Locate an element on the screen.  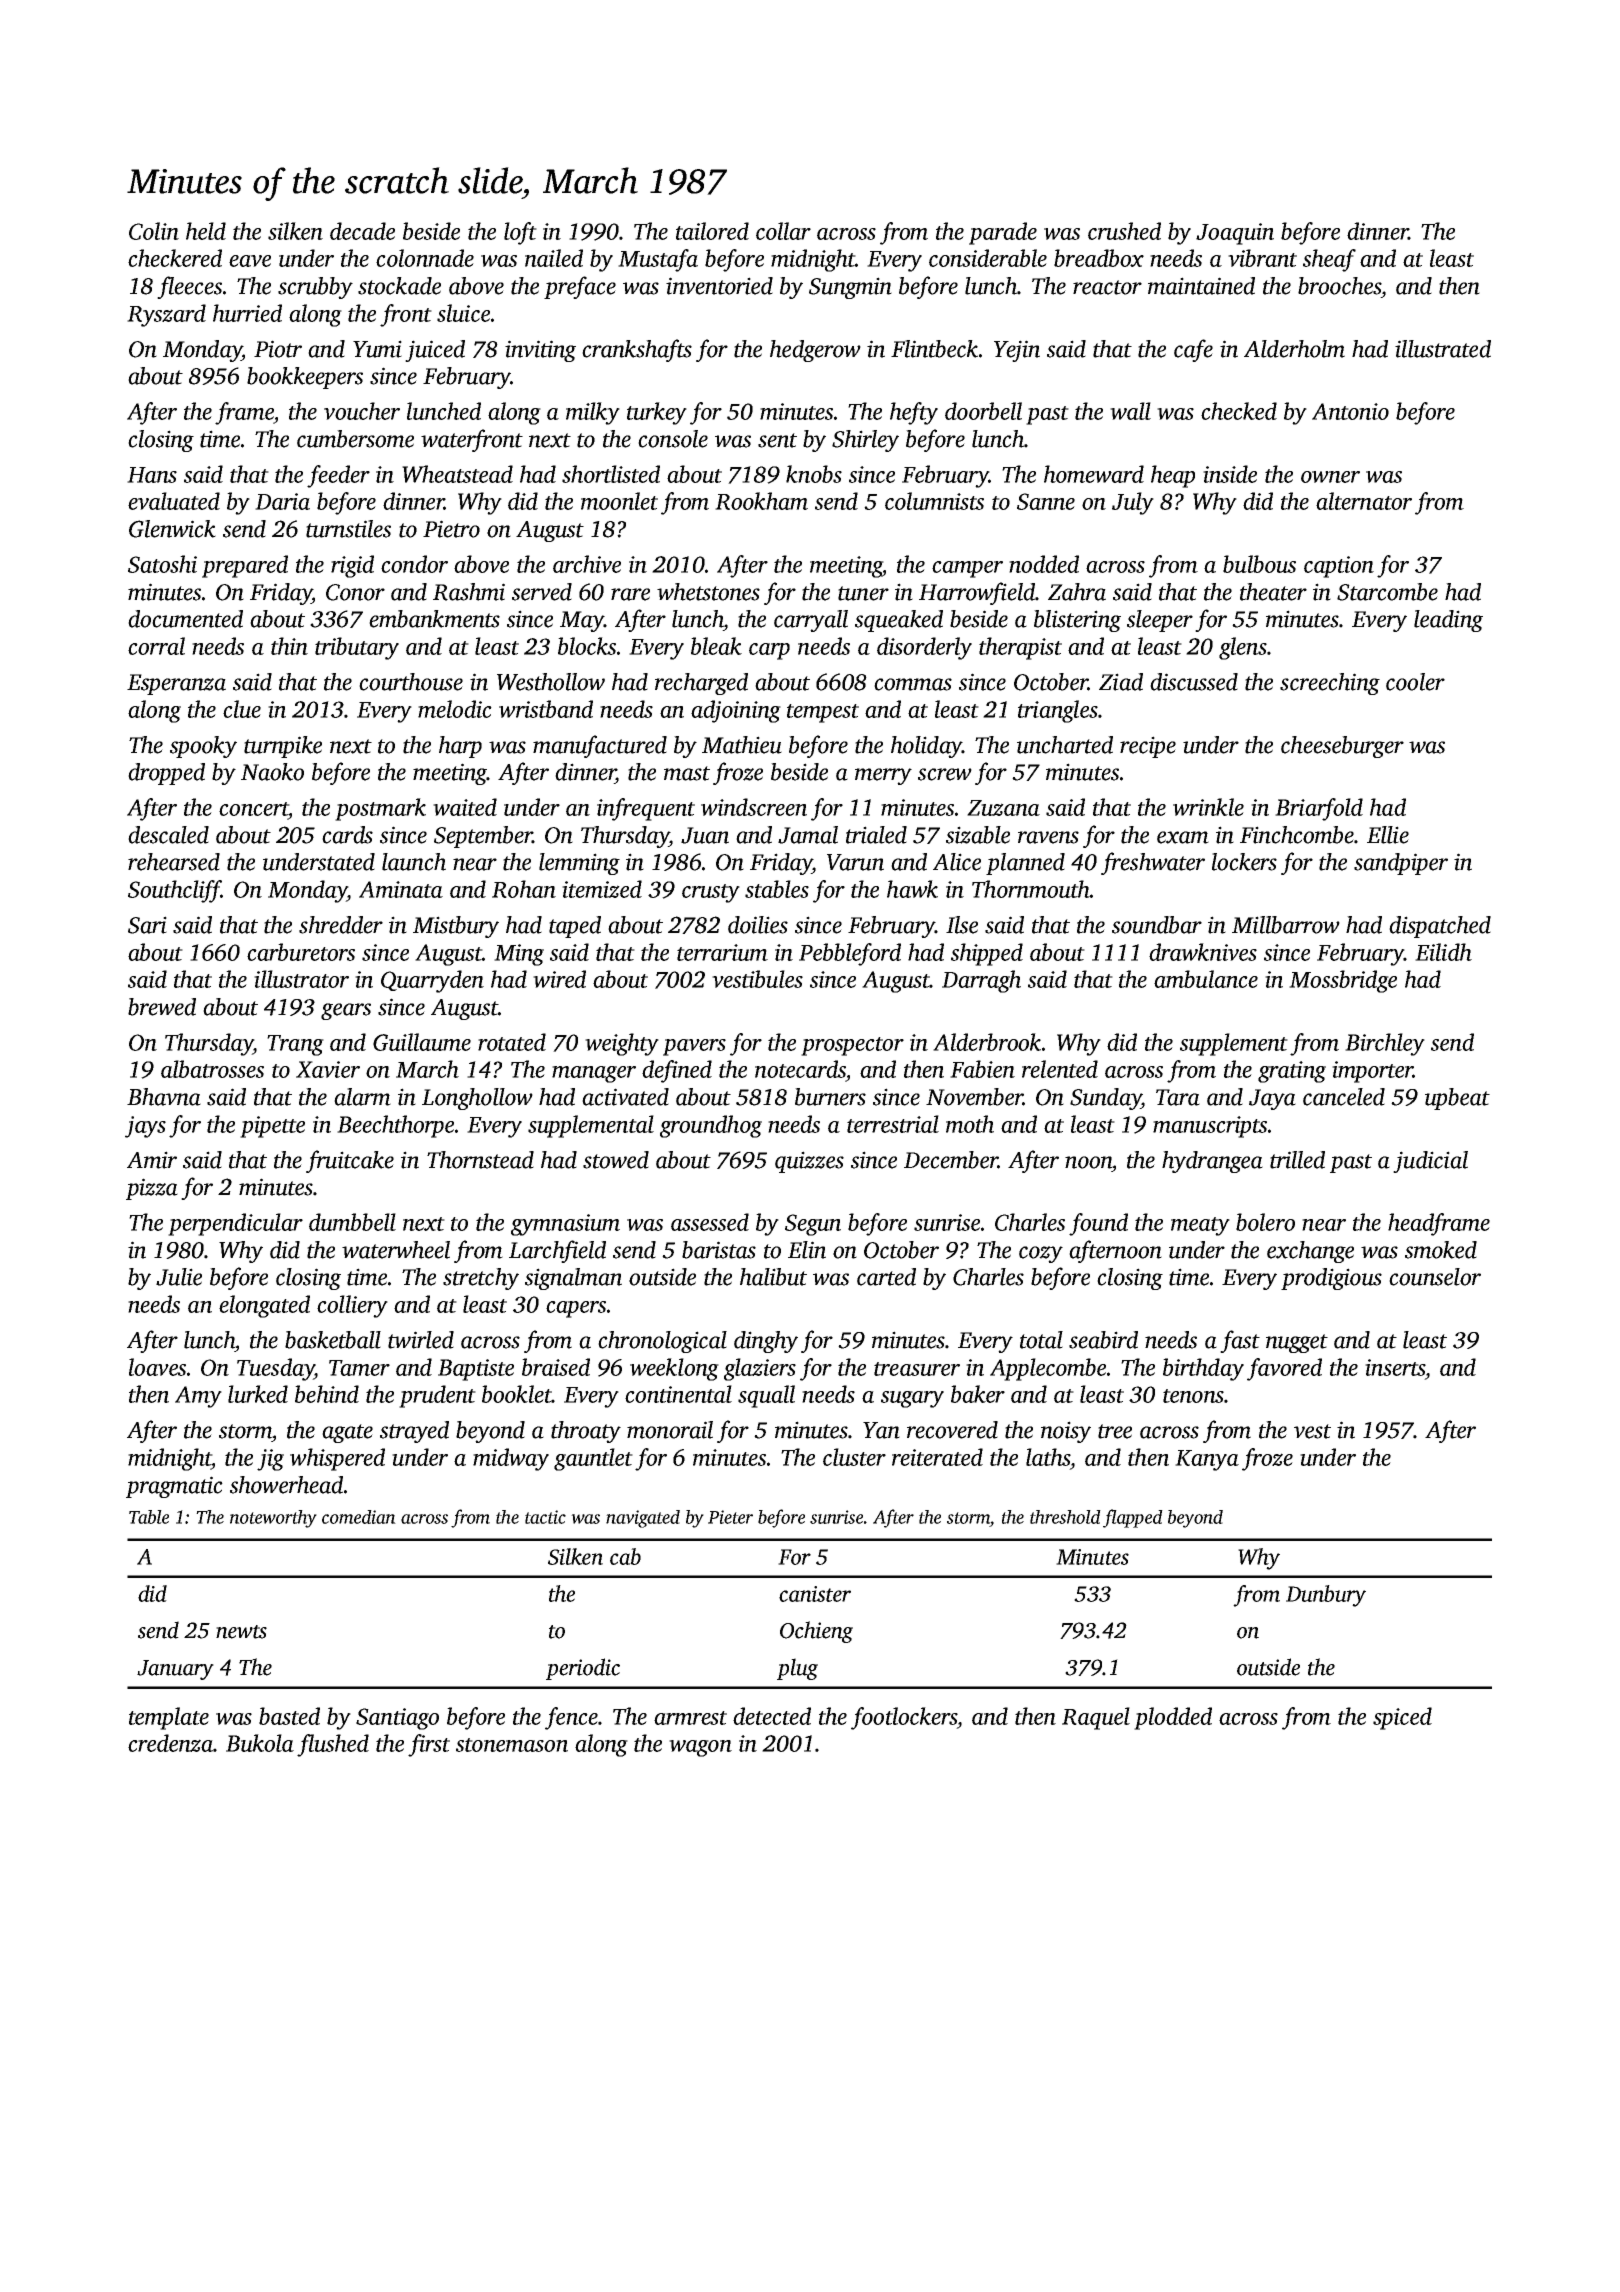
waited is located at coordinates (465, 807).
